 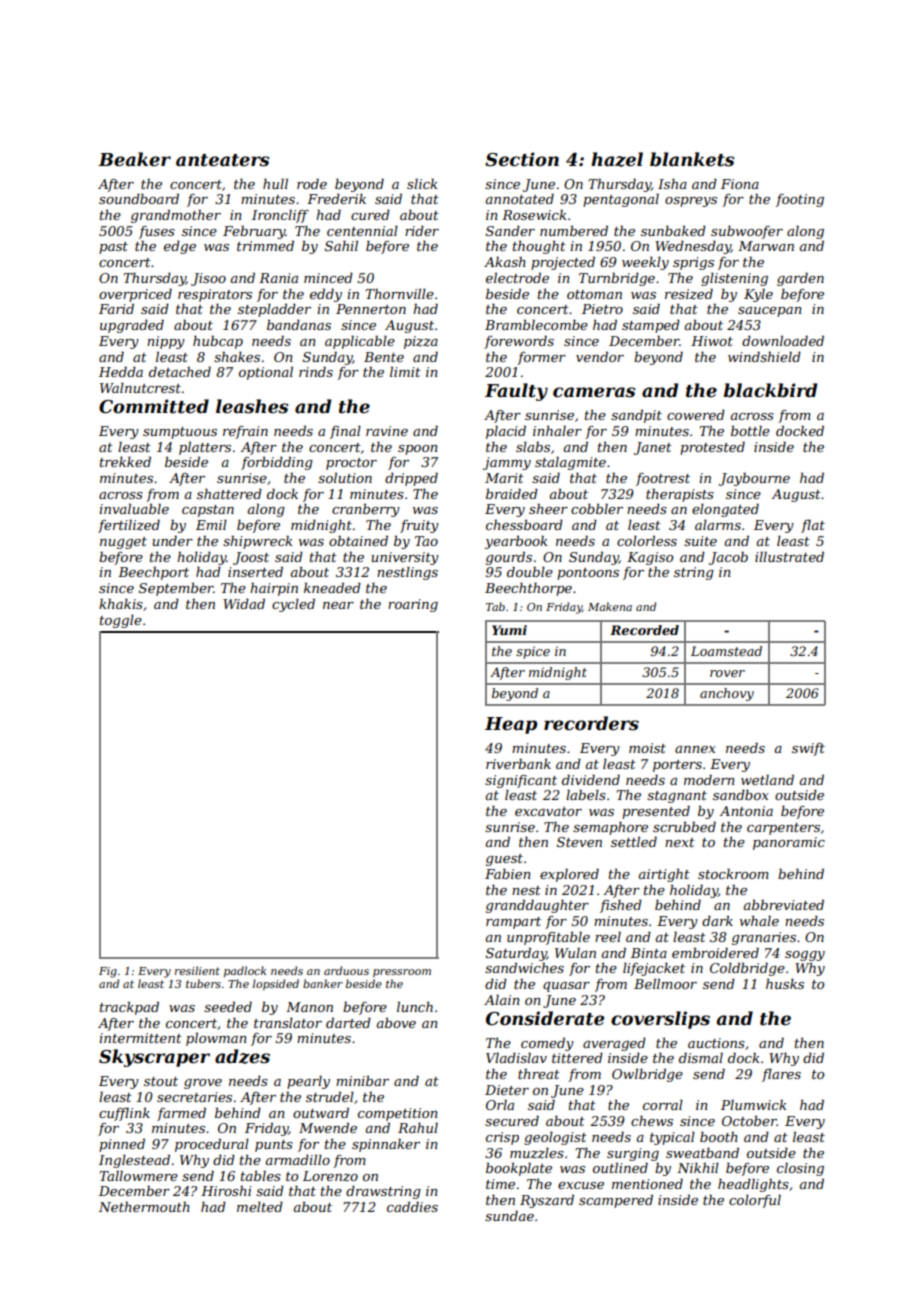 What do you see at coordinates (203, 1084) in the image?
I see `grove` at bounding box center [203, 1084].
